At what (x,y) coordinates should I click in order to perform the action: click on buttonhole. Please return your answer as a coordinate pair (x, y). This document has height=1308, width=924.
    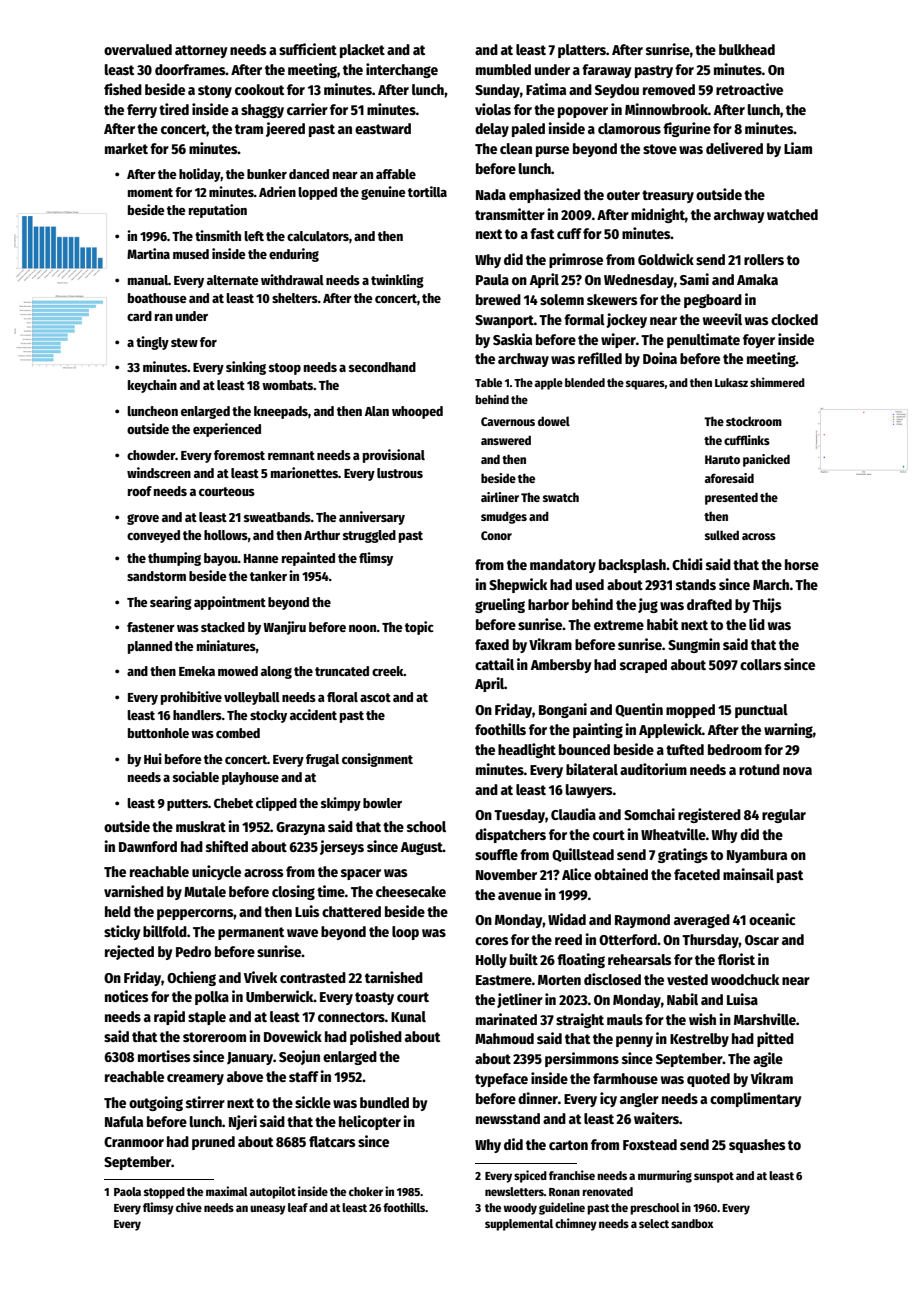
    Looking at the image, I should click on (158, 733).
